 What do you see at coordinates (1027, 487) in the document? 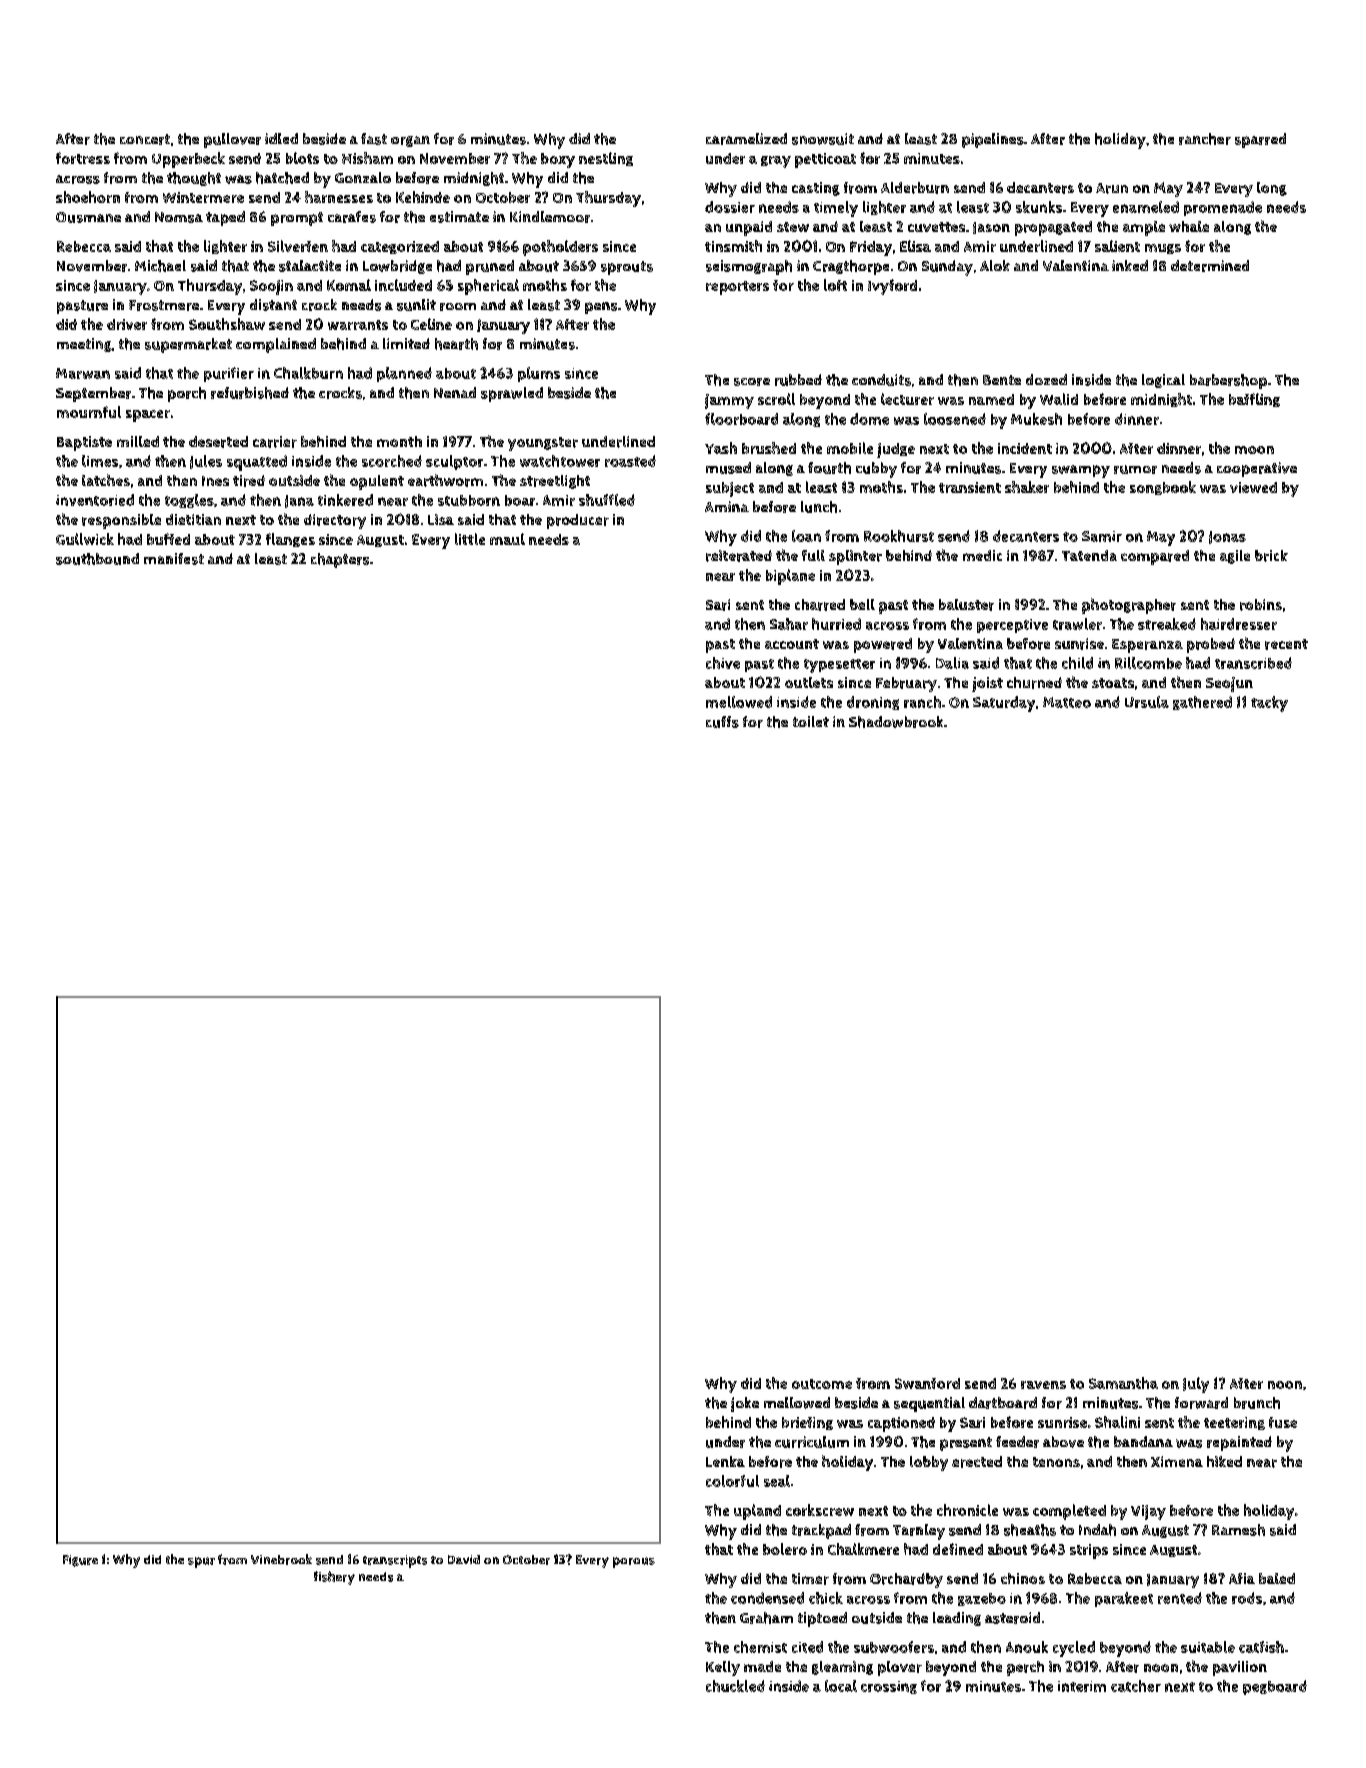
I see `shaker` at bounding box center [1027, 487].
